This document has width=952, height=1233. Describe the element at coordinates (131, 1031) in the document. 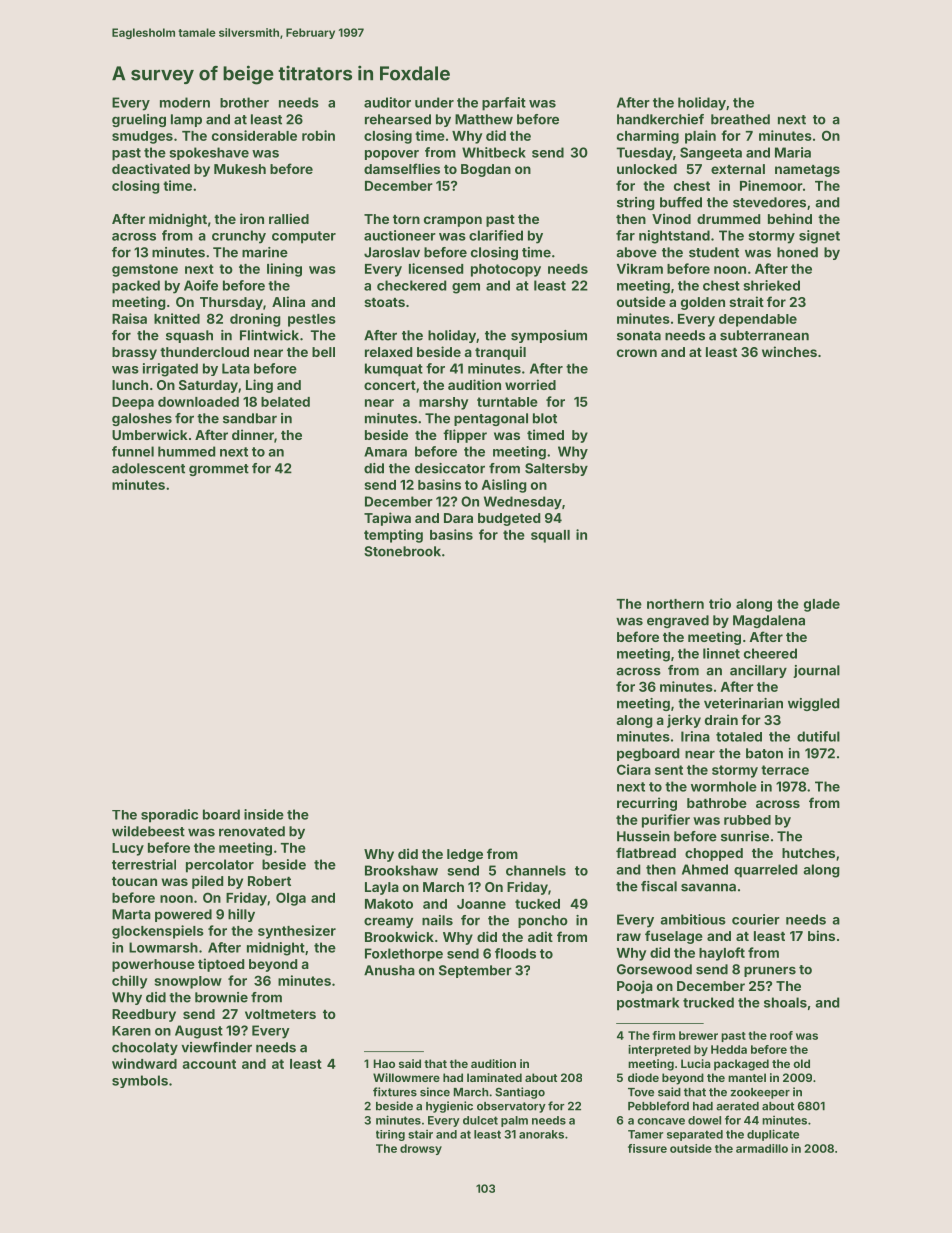

I see `Karen` at that location.
